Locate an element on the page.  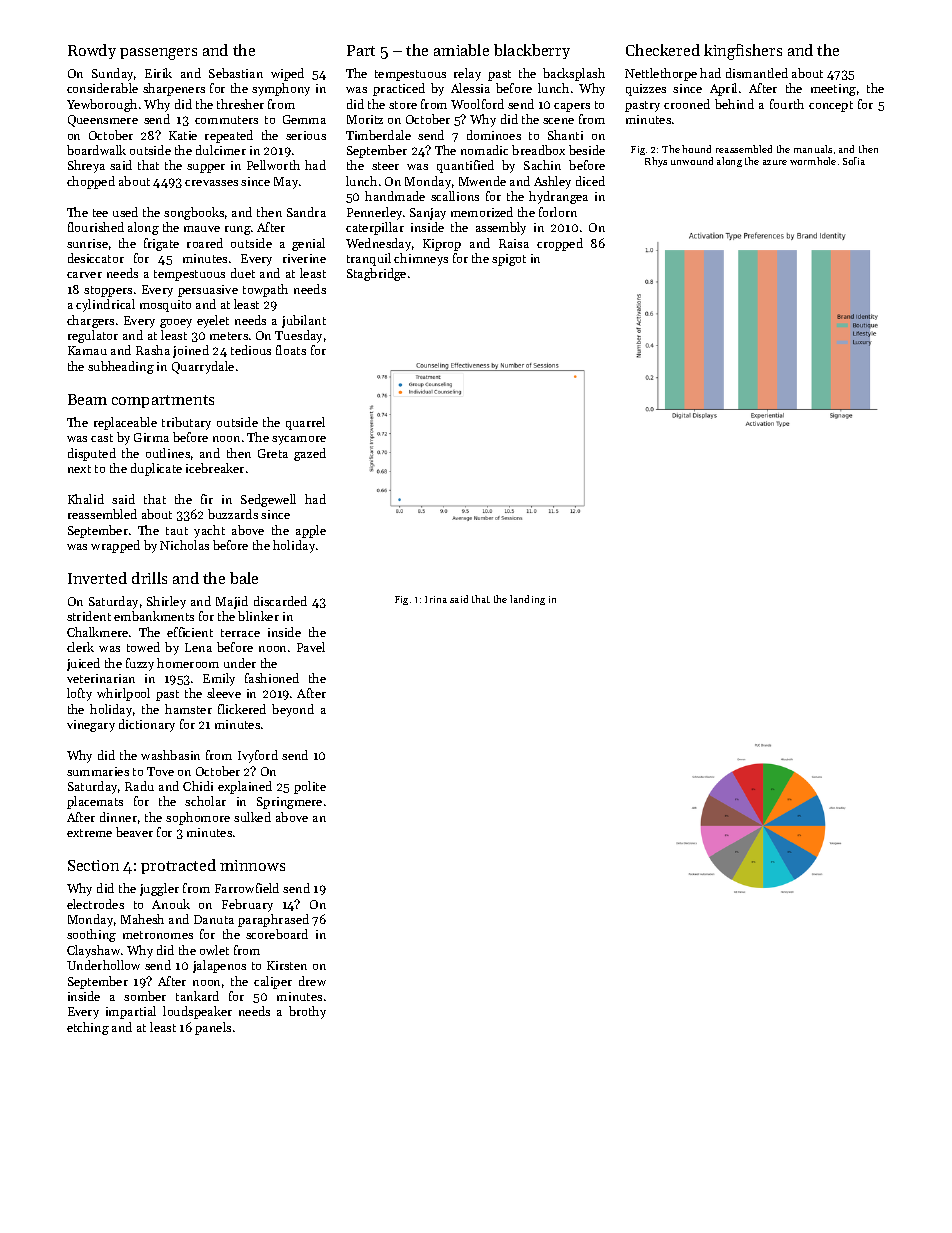
minnows is located at coordinates (252, 865).
